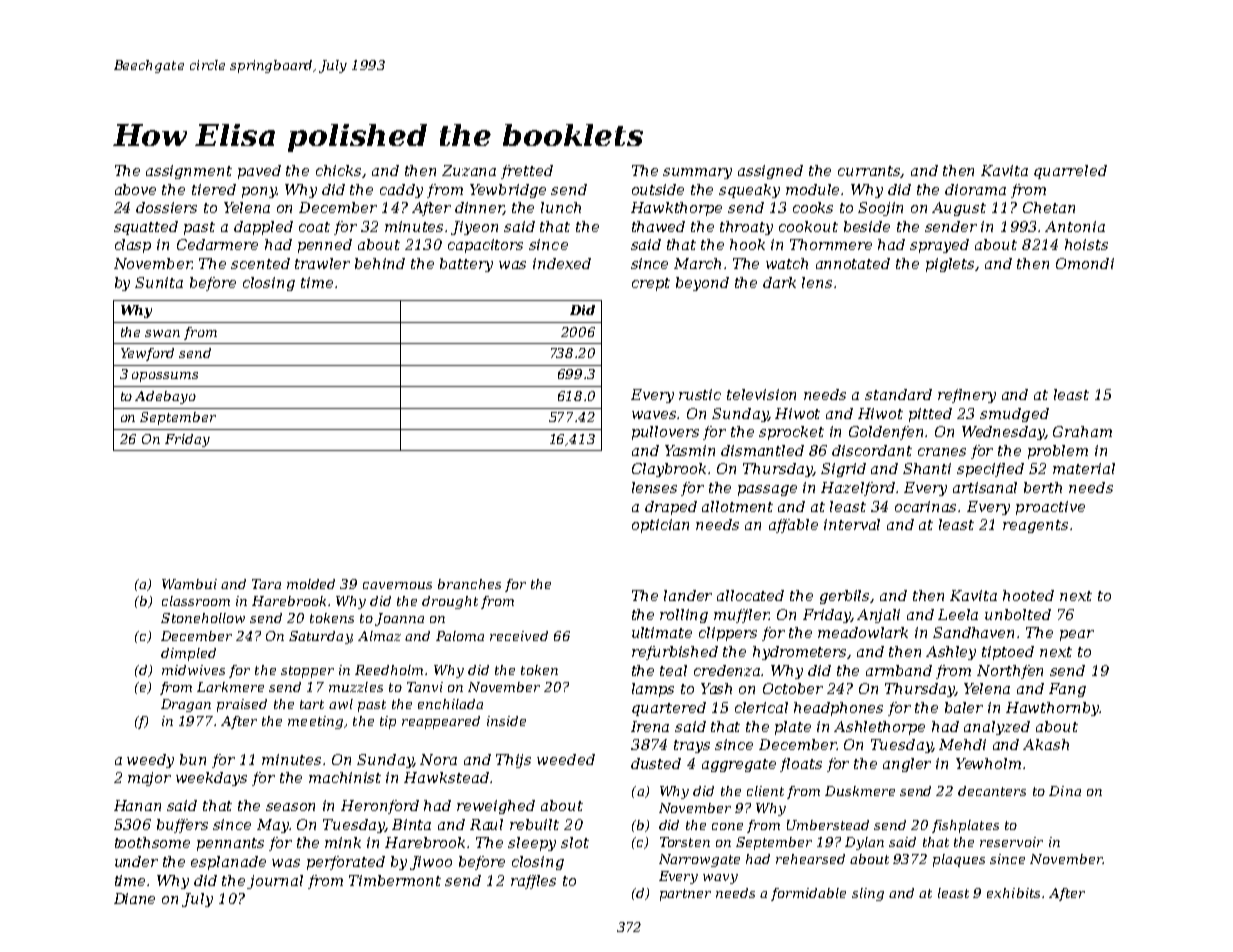 Image resolution: width=1233 pixels, height=952 pixels. What do you see at coordinates (1013, 893) in the screenshot?
I see `exhibits` at bounding box center [1013, 893].
